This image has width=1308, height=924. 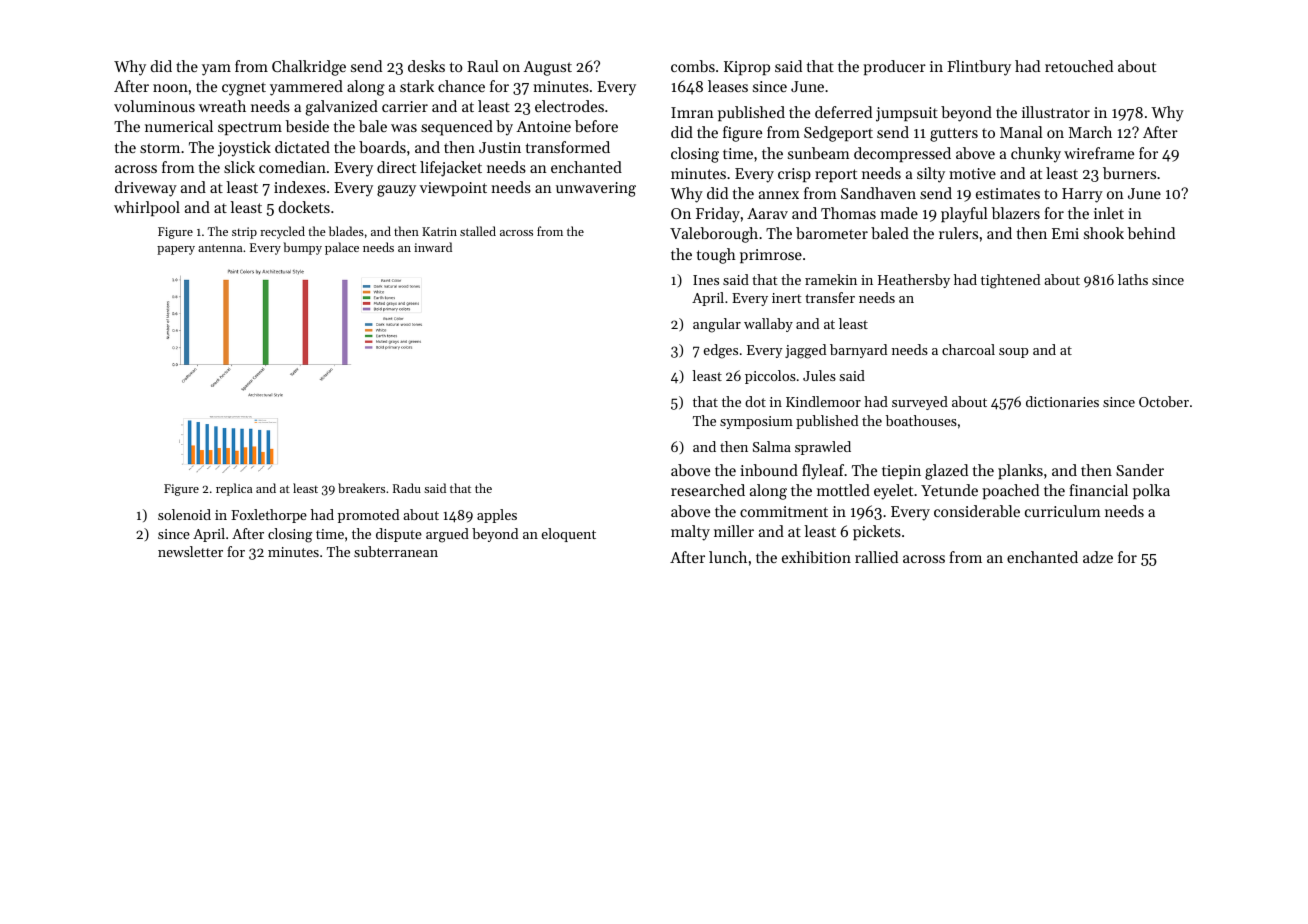 What do you see at coordinates (721, 351) in the image?
I see `edges` at bounding box center [721, 351].
